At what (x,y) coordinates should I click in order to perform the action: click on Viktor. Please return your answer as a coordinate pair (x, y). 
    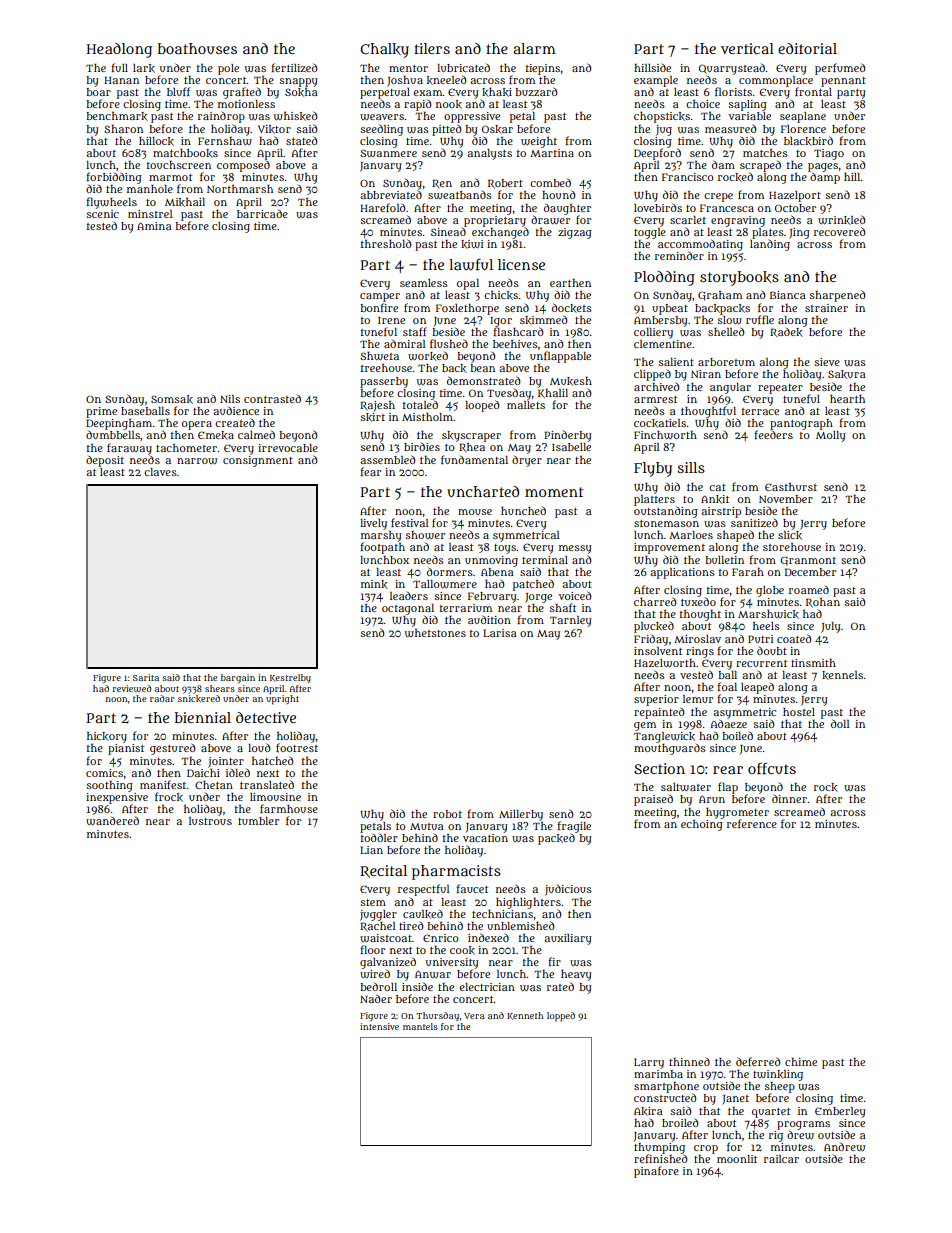
    Looking at the image, I should click on (274, 129).
